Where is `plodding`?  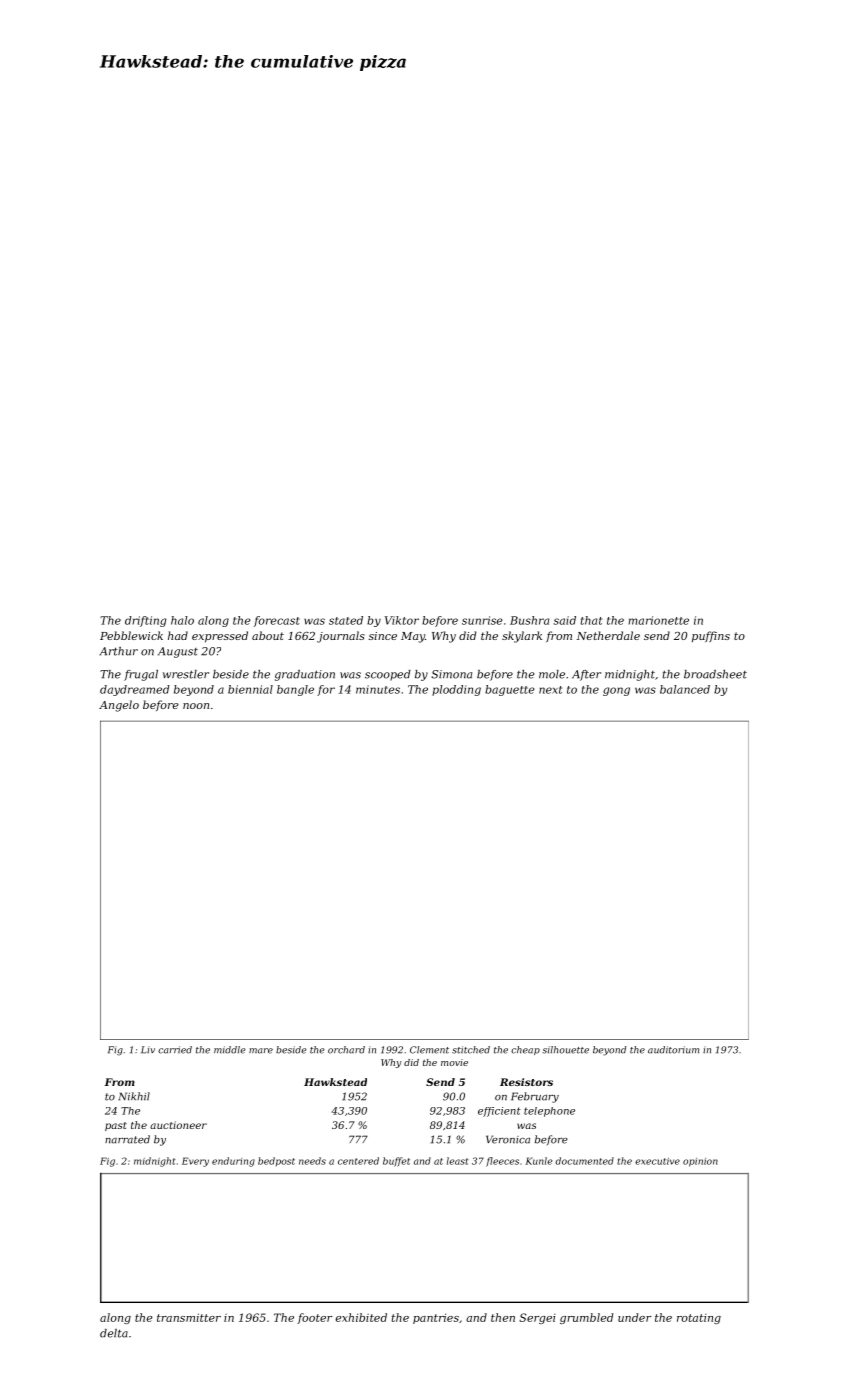 plodding is located at coordinates (456, 690).
